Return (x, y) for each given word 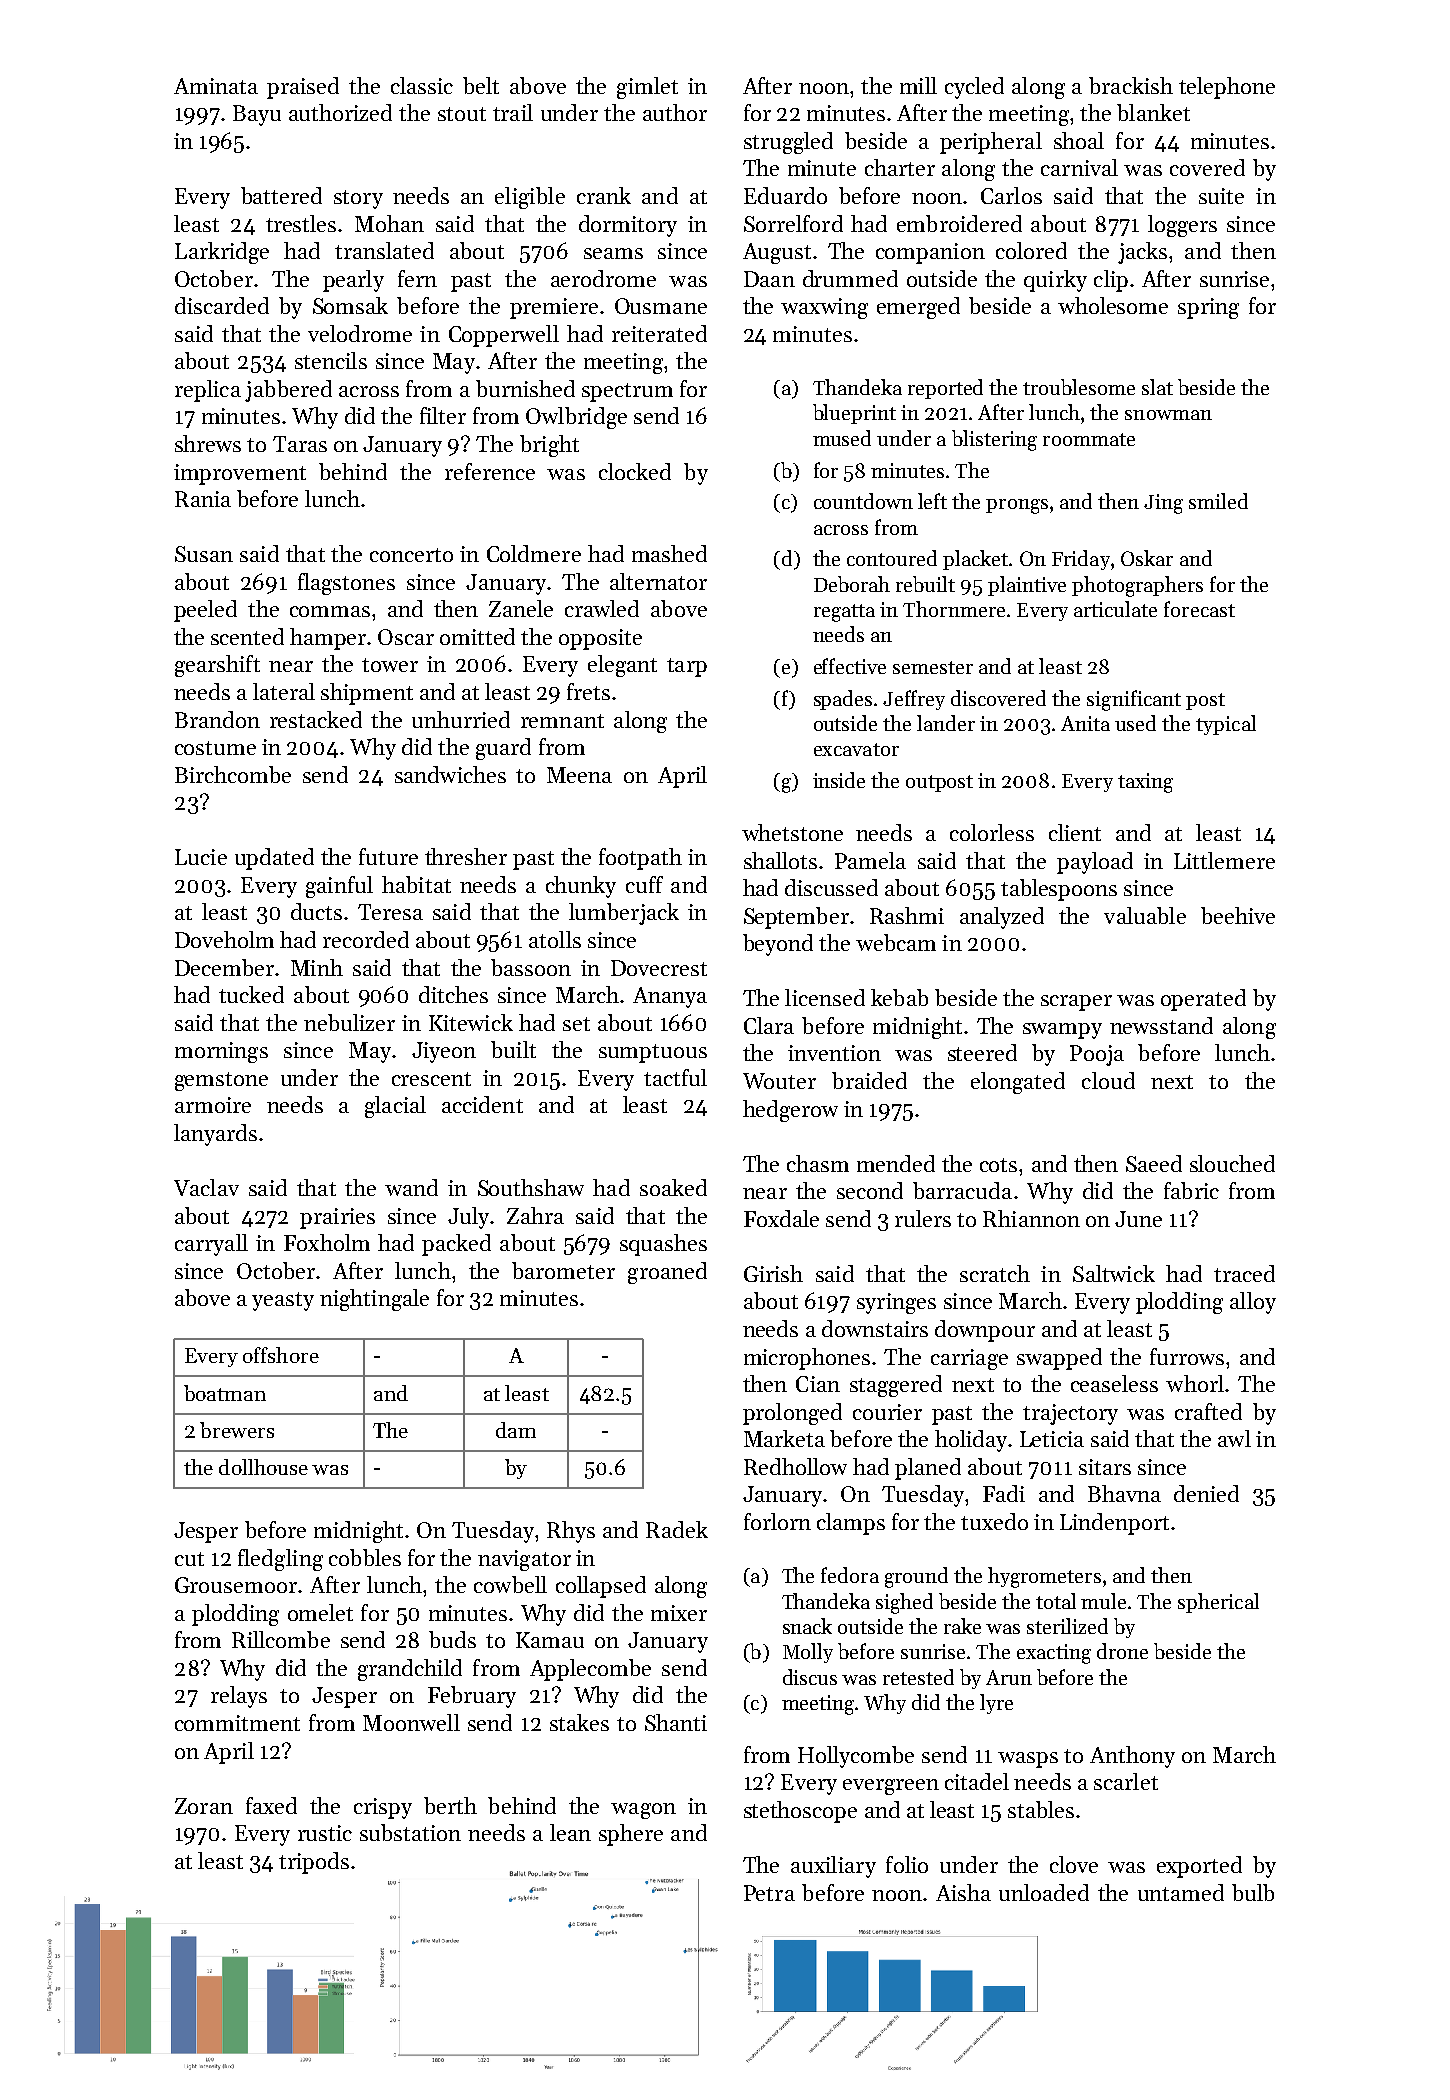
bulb (1253, 1892)
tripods (314, 1863)
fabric (1191, 1190)
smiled (1218, 501)
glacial (395, 1107)
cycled (974, 88)
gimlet (647, 88)
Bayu (257, 115)
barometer (563, 1270)
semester (933, 667)
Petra (769, 1893)
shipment (367, 694)
